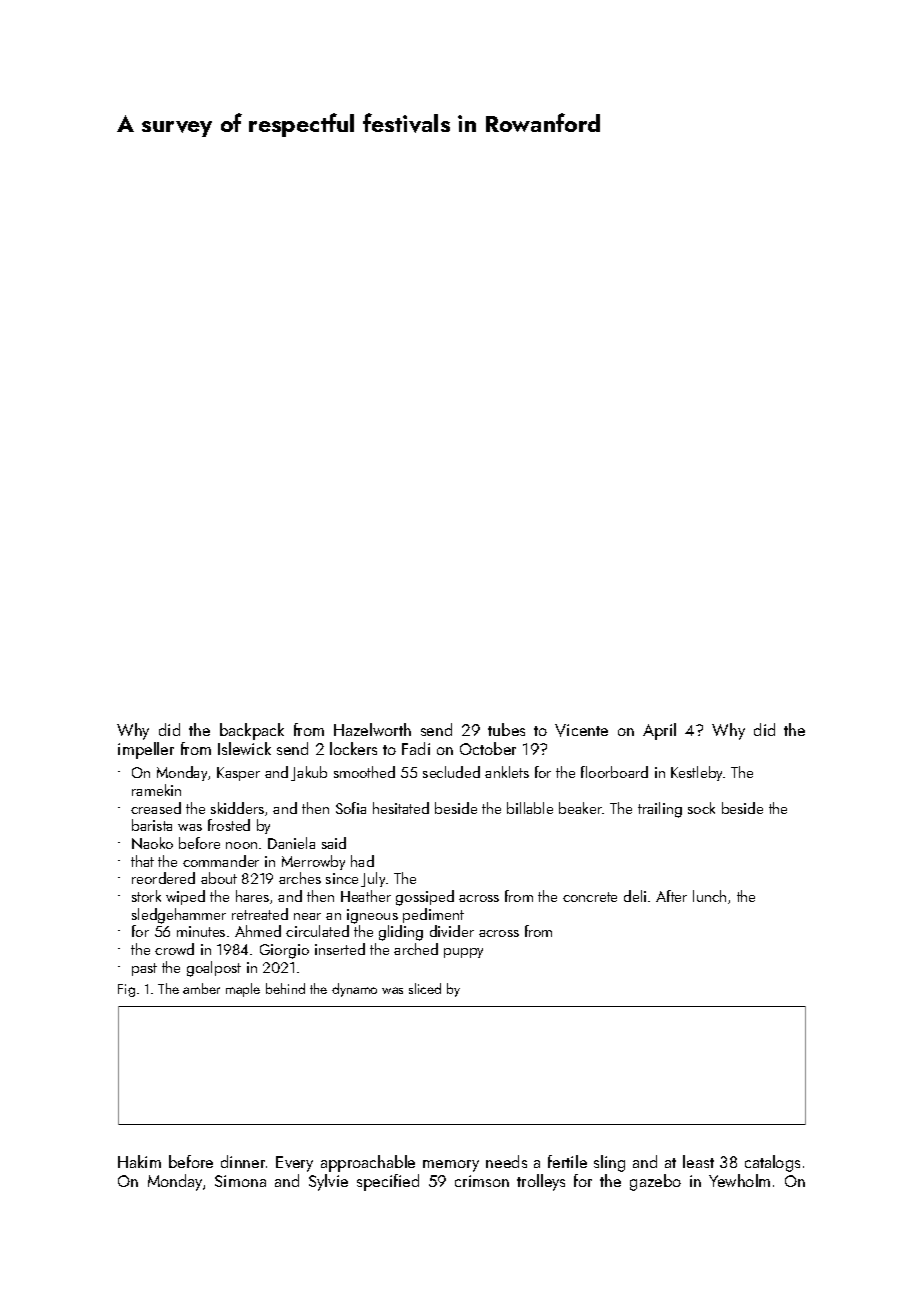 This screenshot has height=1308, width=924. Describe the element at coordinates (671, 896) in the screenshot. I see `After` at that location.
